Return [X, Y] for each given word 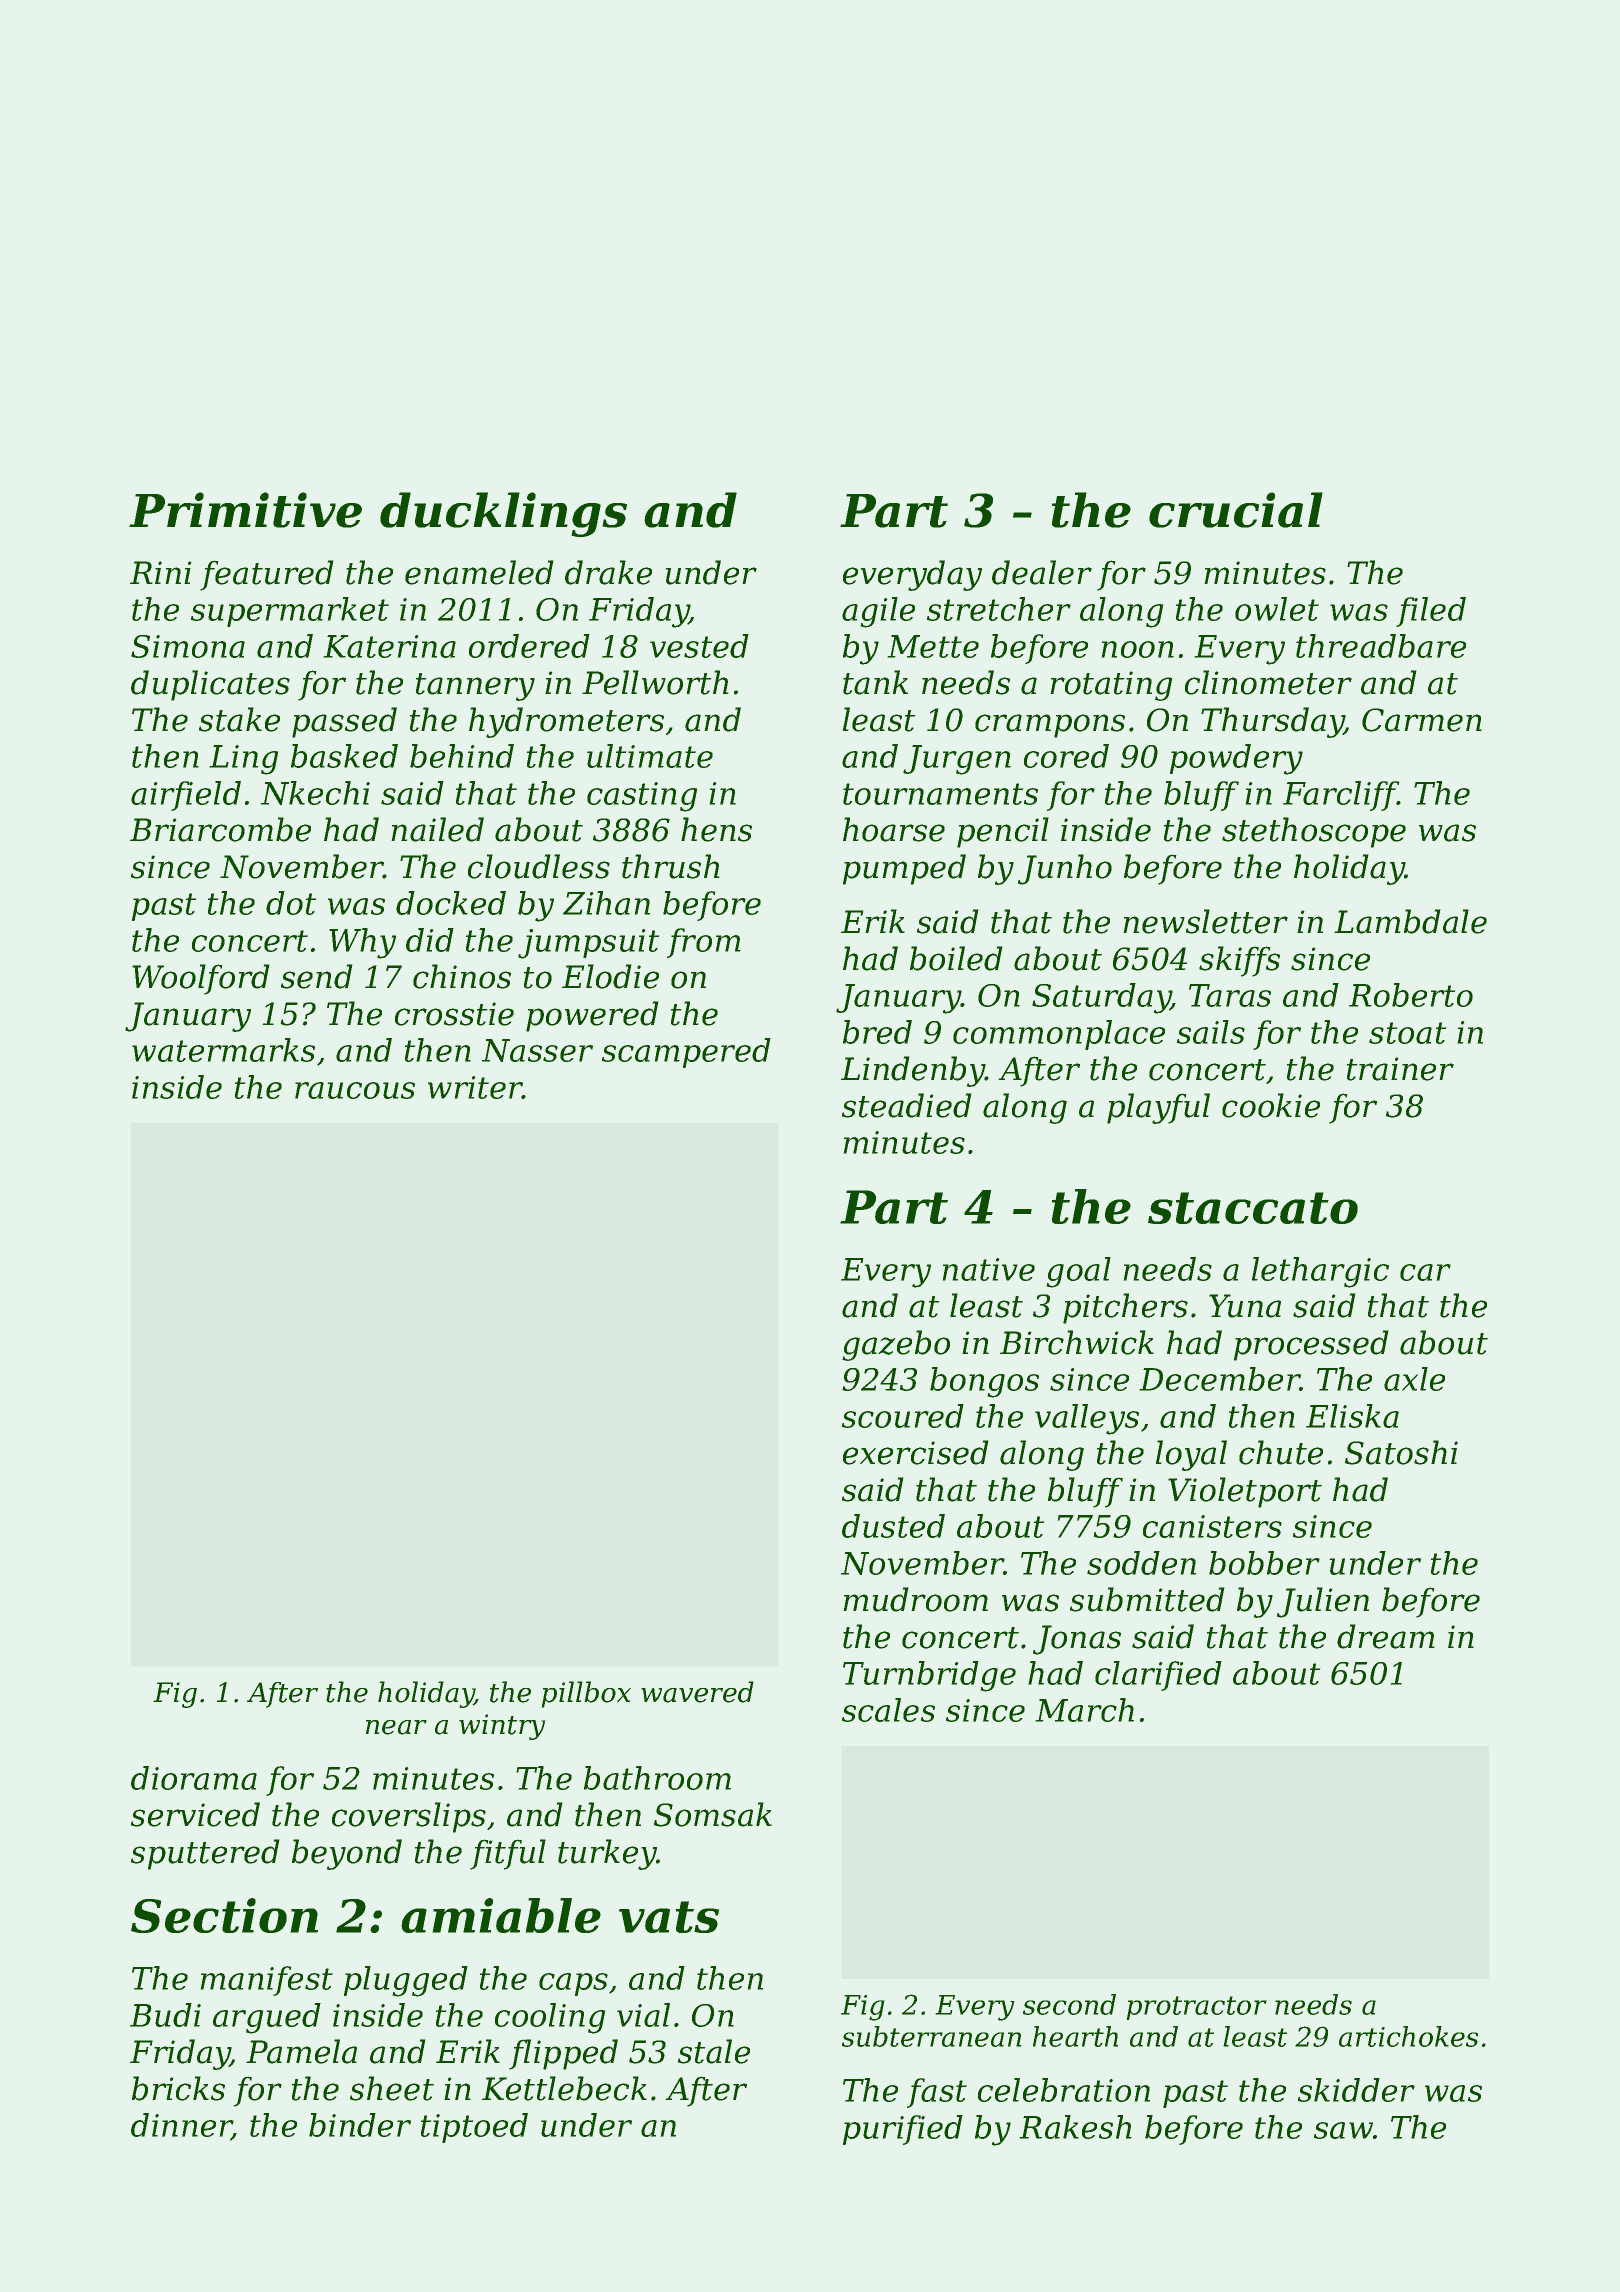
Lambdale [1410, 921]
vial [643, 2015]
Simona [188, 646]
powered [592, 1016]
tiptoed [474, 2128]
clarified [1158, 1676]
